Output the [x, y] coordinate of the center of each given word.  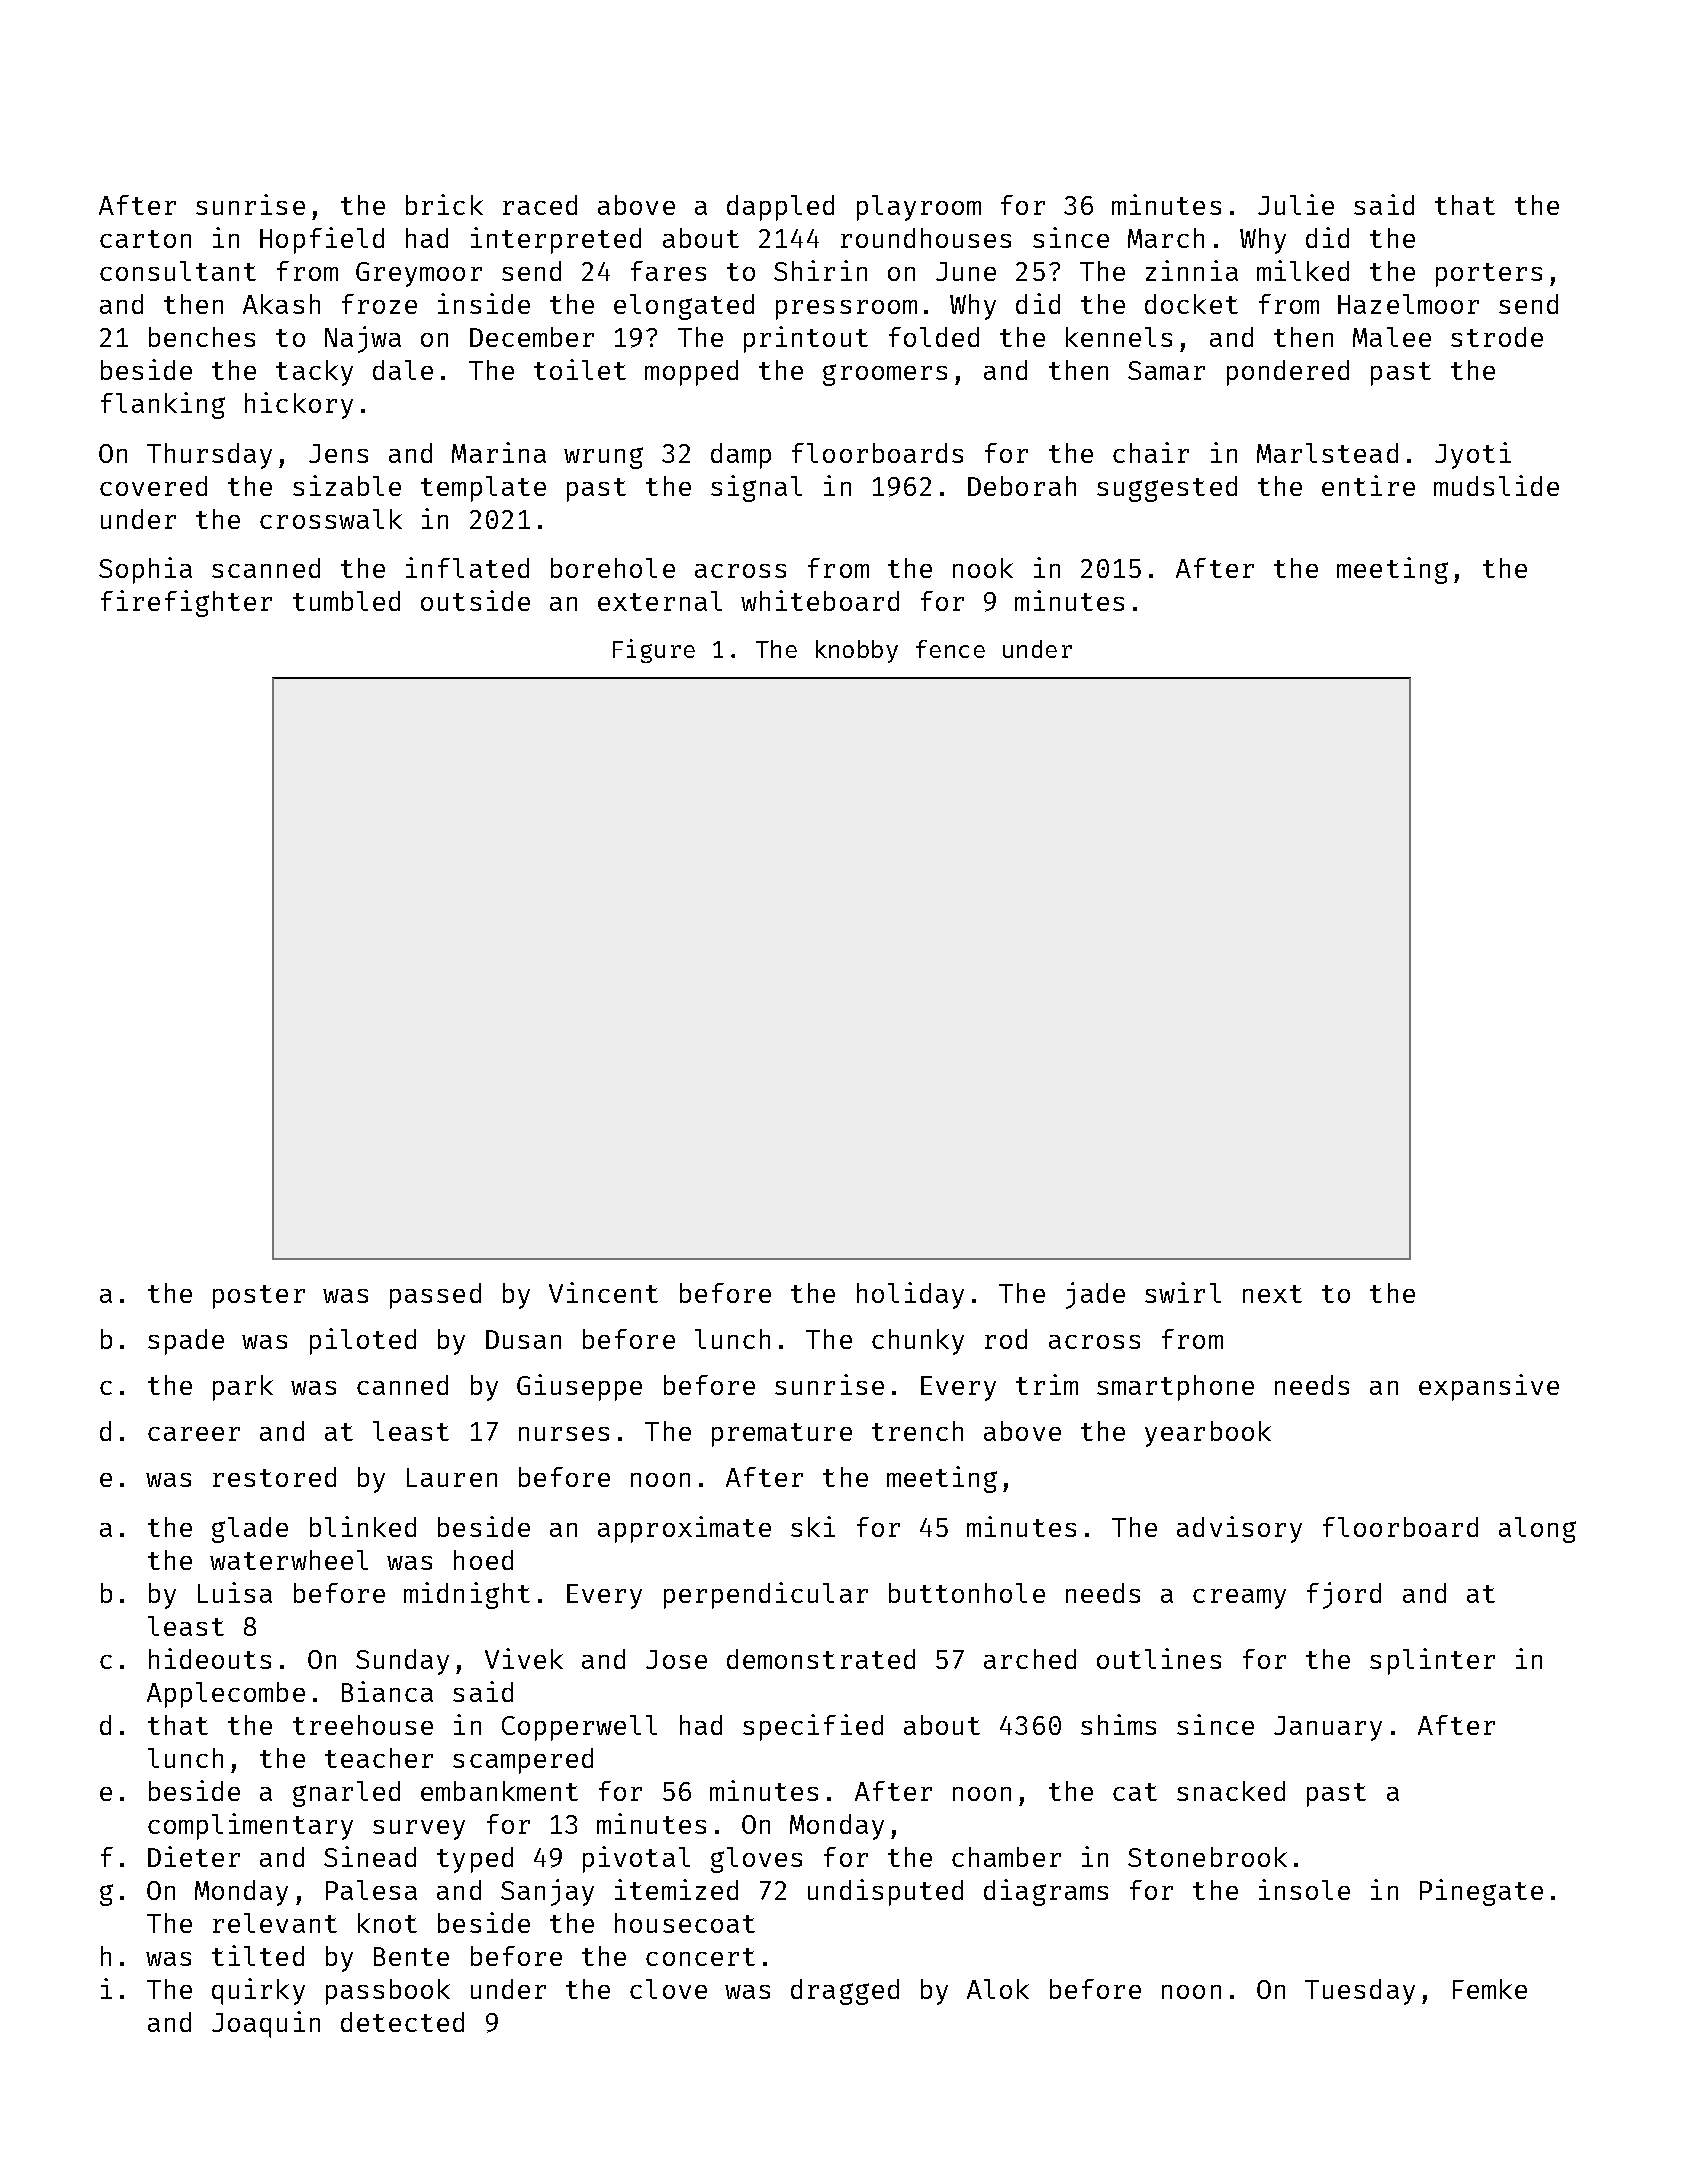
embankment [499, 1791]
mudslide [1496, 485]
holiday [910, 1295]
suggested [1167, 489]
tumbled [346, 601]
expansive [1489, 1387]
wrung [603, 458]
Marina [499, 452]
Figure [654, 651]
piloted [363, 1341]
